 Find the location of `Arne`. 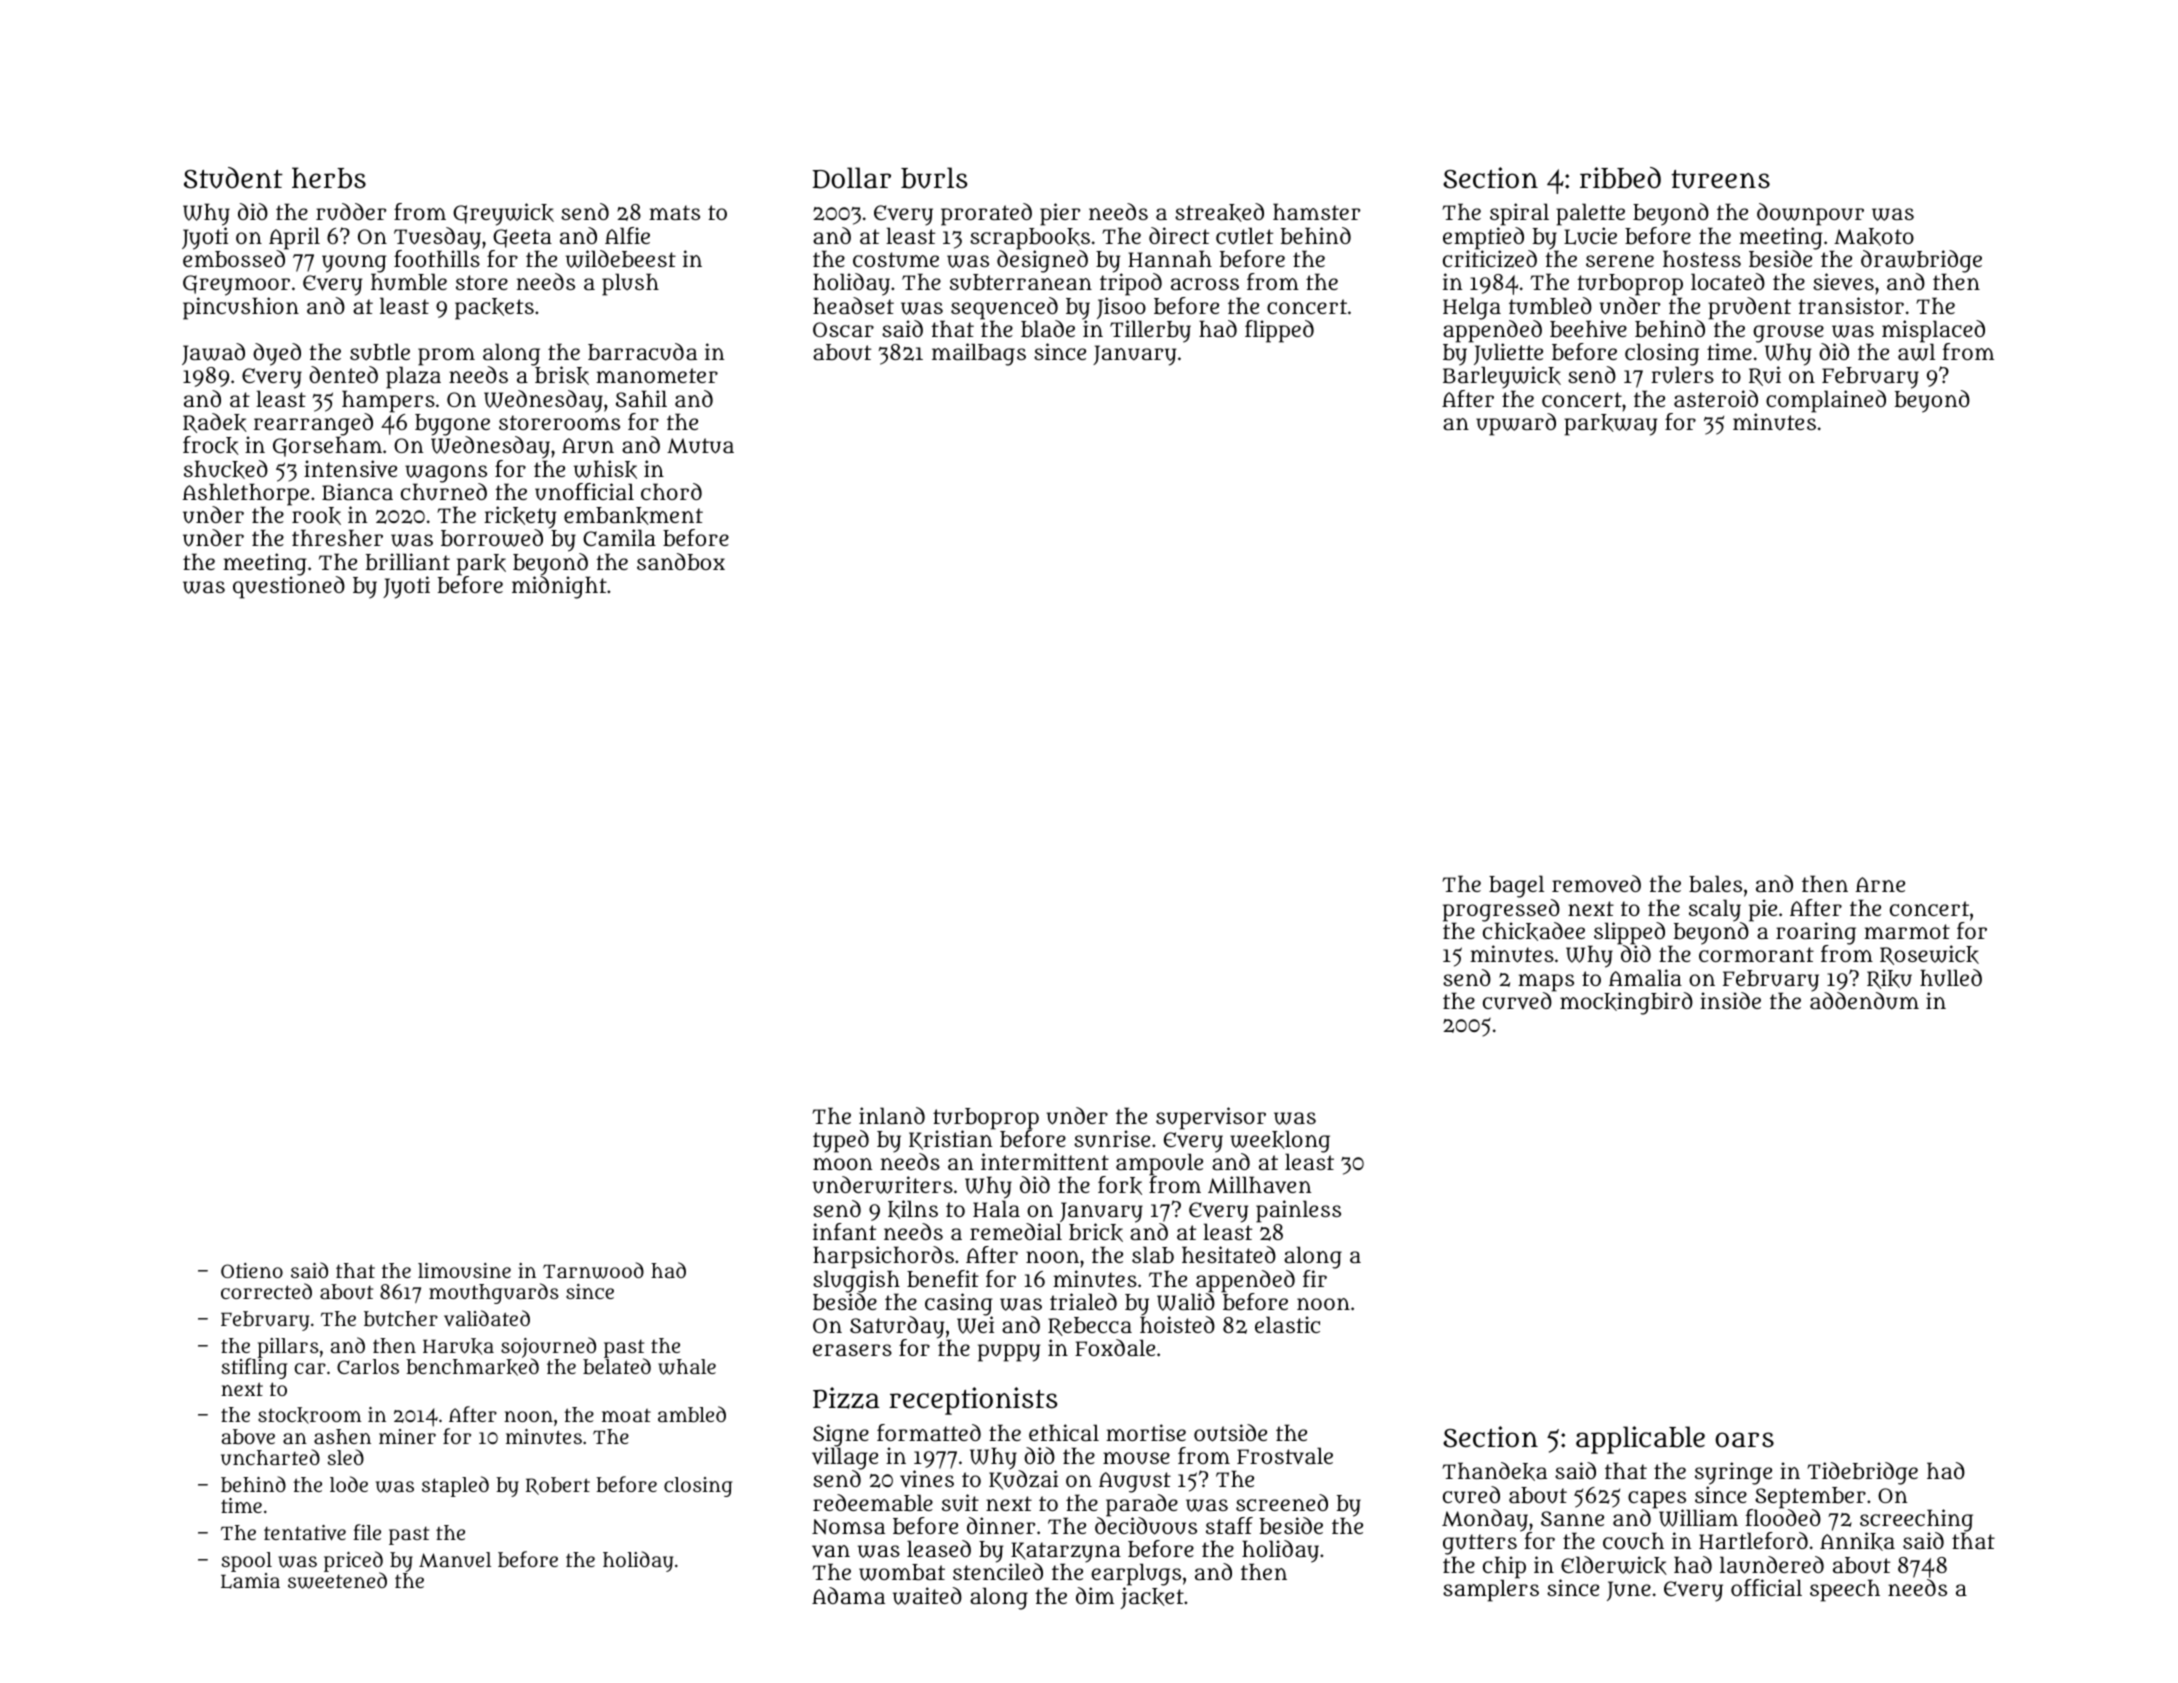

Arne is located at coordinates (1880, 884).
